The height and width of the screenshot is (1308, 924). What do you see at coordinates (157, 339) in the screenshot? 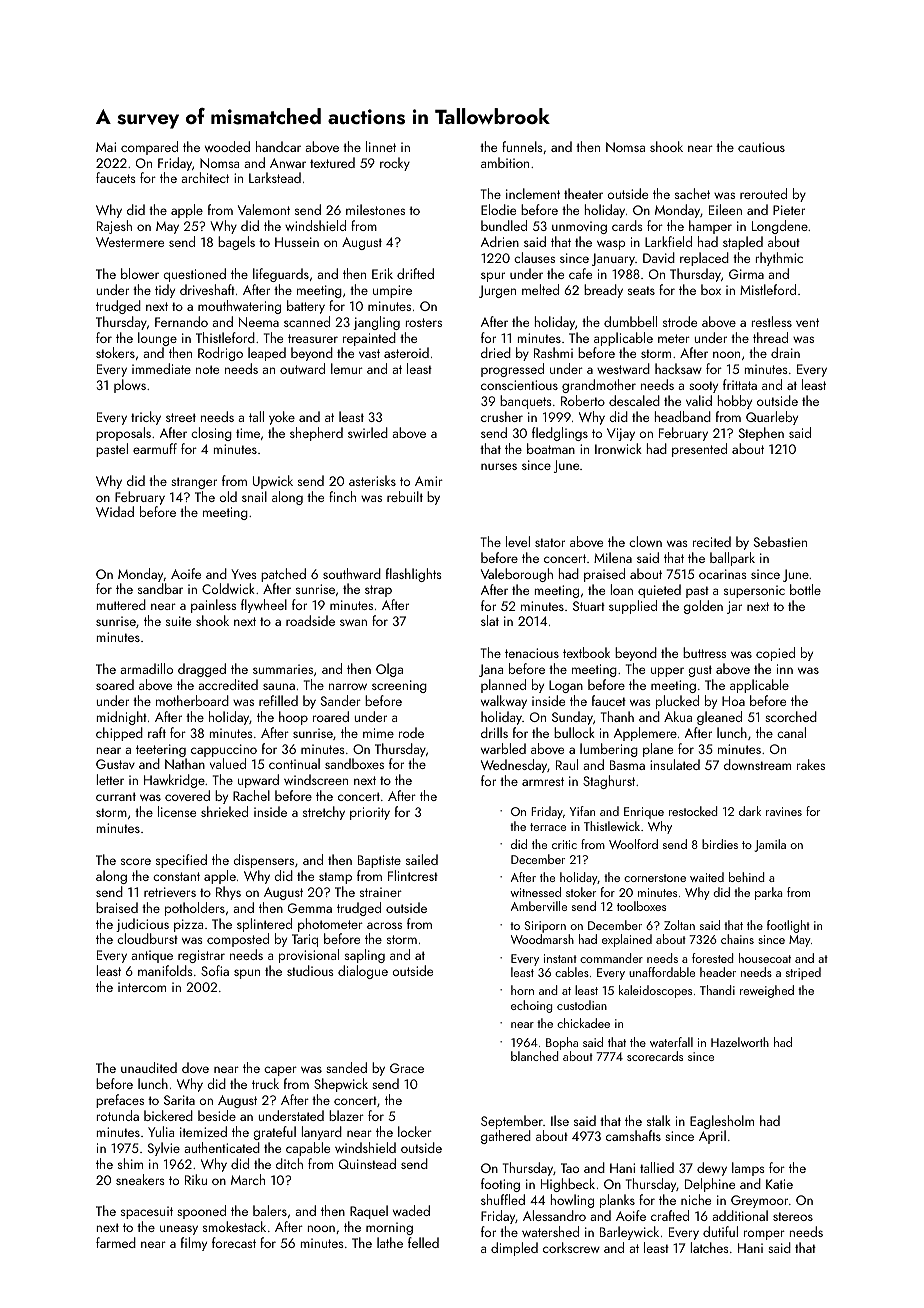
I see `lounge` at bounding box center [157, 339].
